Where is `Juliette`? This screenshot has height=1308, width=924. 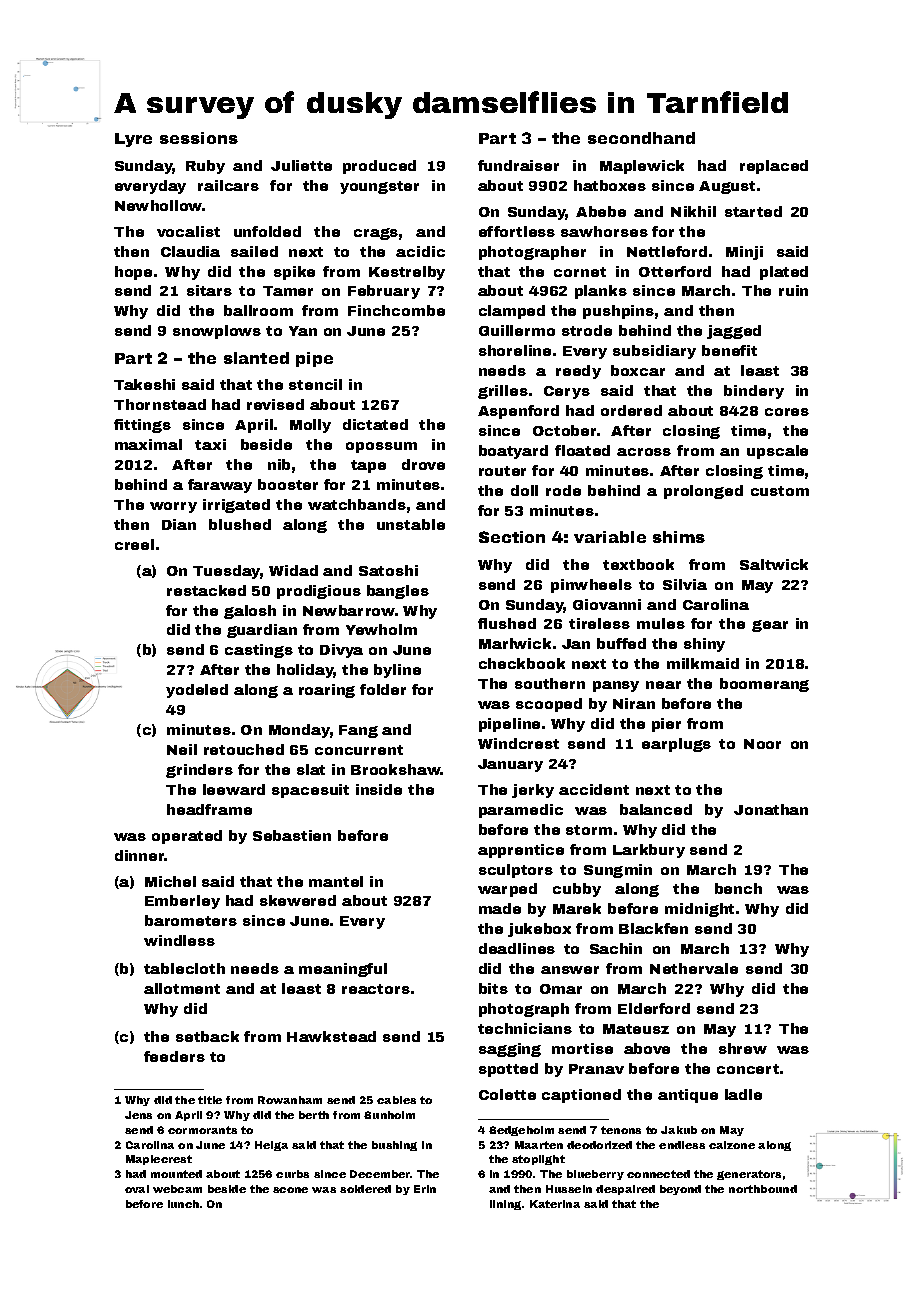 Juliette is located at coordinates (301, 165).
